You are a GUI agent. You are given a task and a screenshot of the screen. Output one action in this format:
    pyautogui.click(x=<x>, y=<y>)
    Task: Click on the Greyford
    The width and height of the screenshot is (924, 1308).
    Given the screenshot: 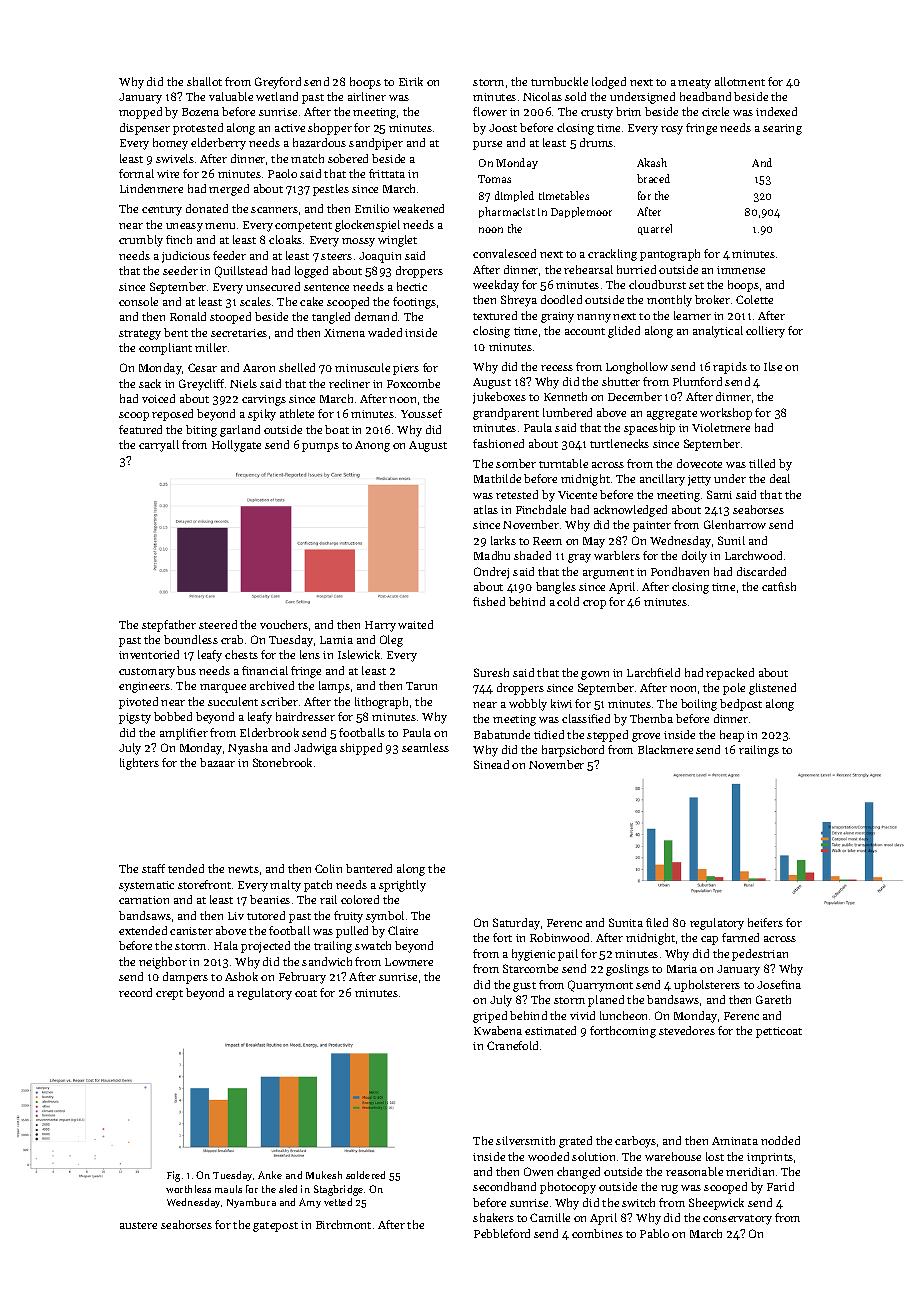 What is the action you would take?
    pyautogui.click(x=278, y=83)
